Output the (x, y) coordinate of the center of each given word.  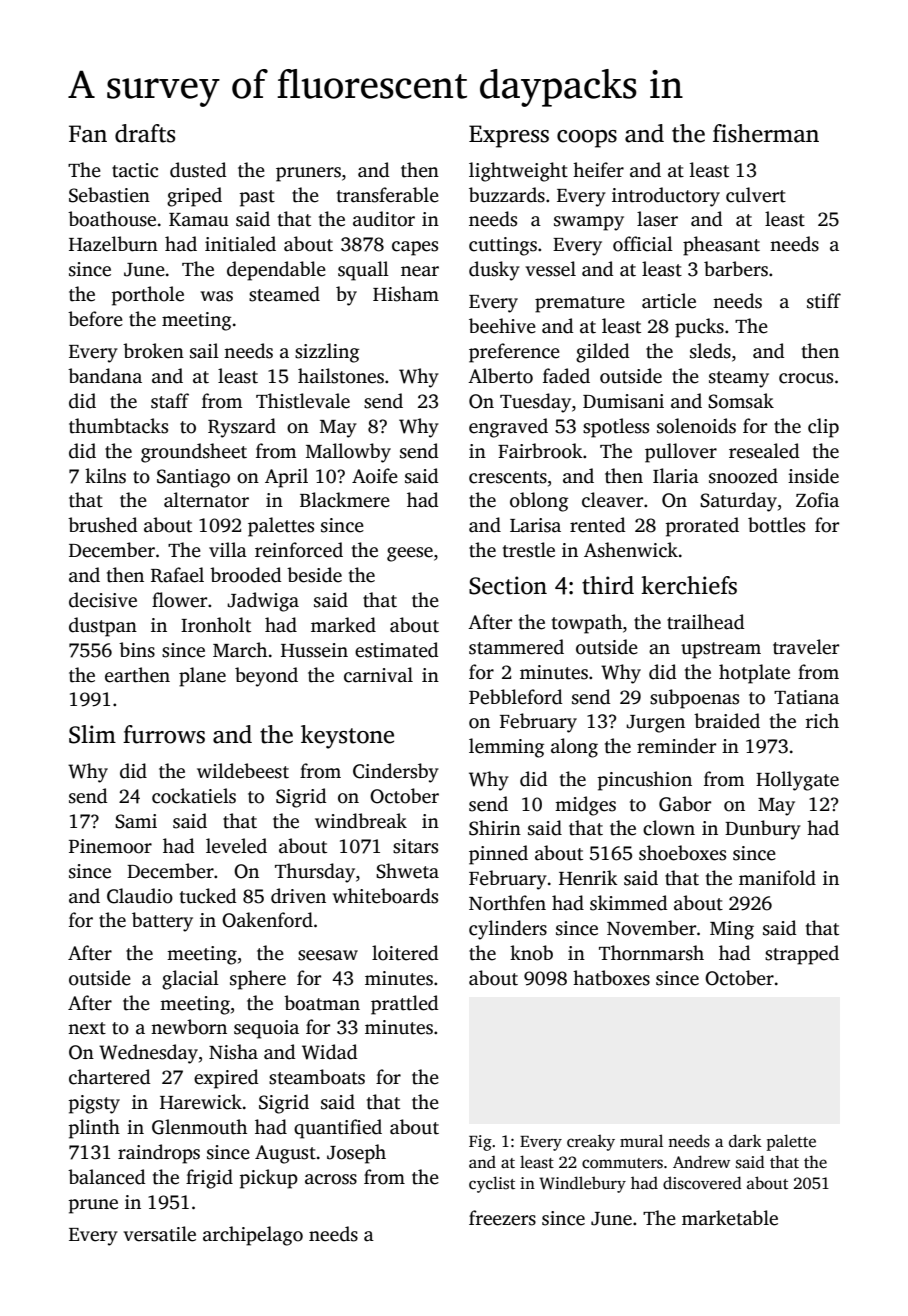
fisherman (766, 133)
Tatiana (806, 697)
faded (566, 376)
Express (509, 136)
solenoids (696, 426)
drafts (145, 133)
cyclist (492, 1184)
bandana (105, 376)
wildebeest (243, 771)
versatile (159, 1234)
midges (585, 806)
